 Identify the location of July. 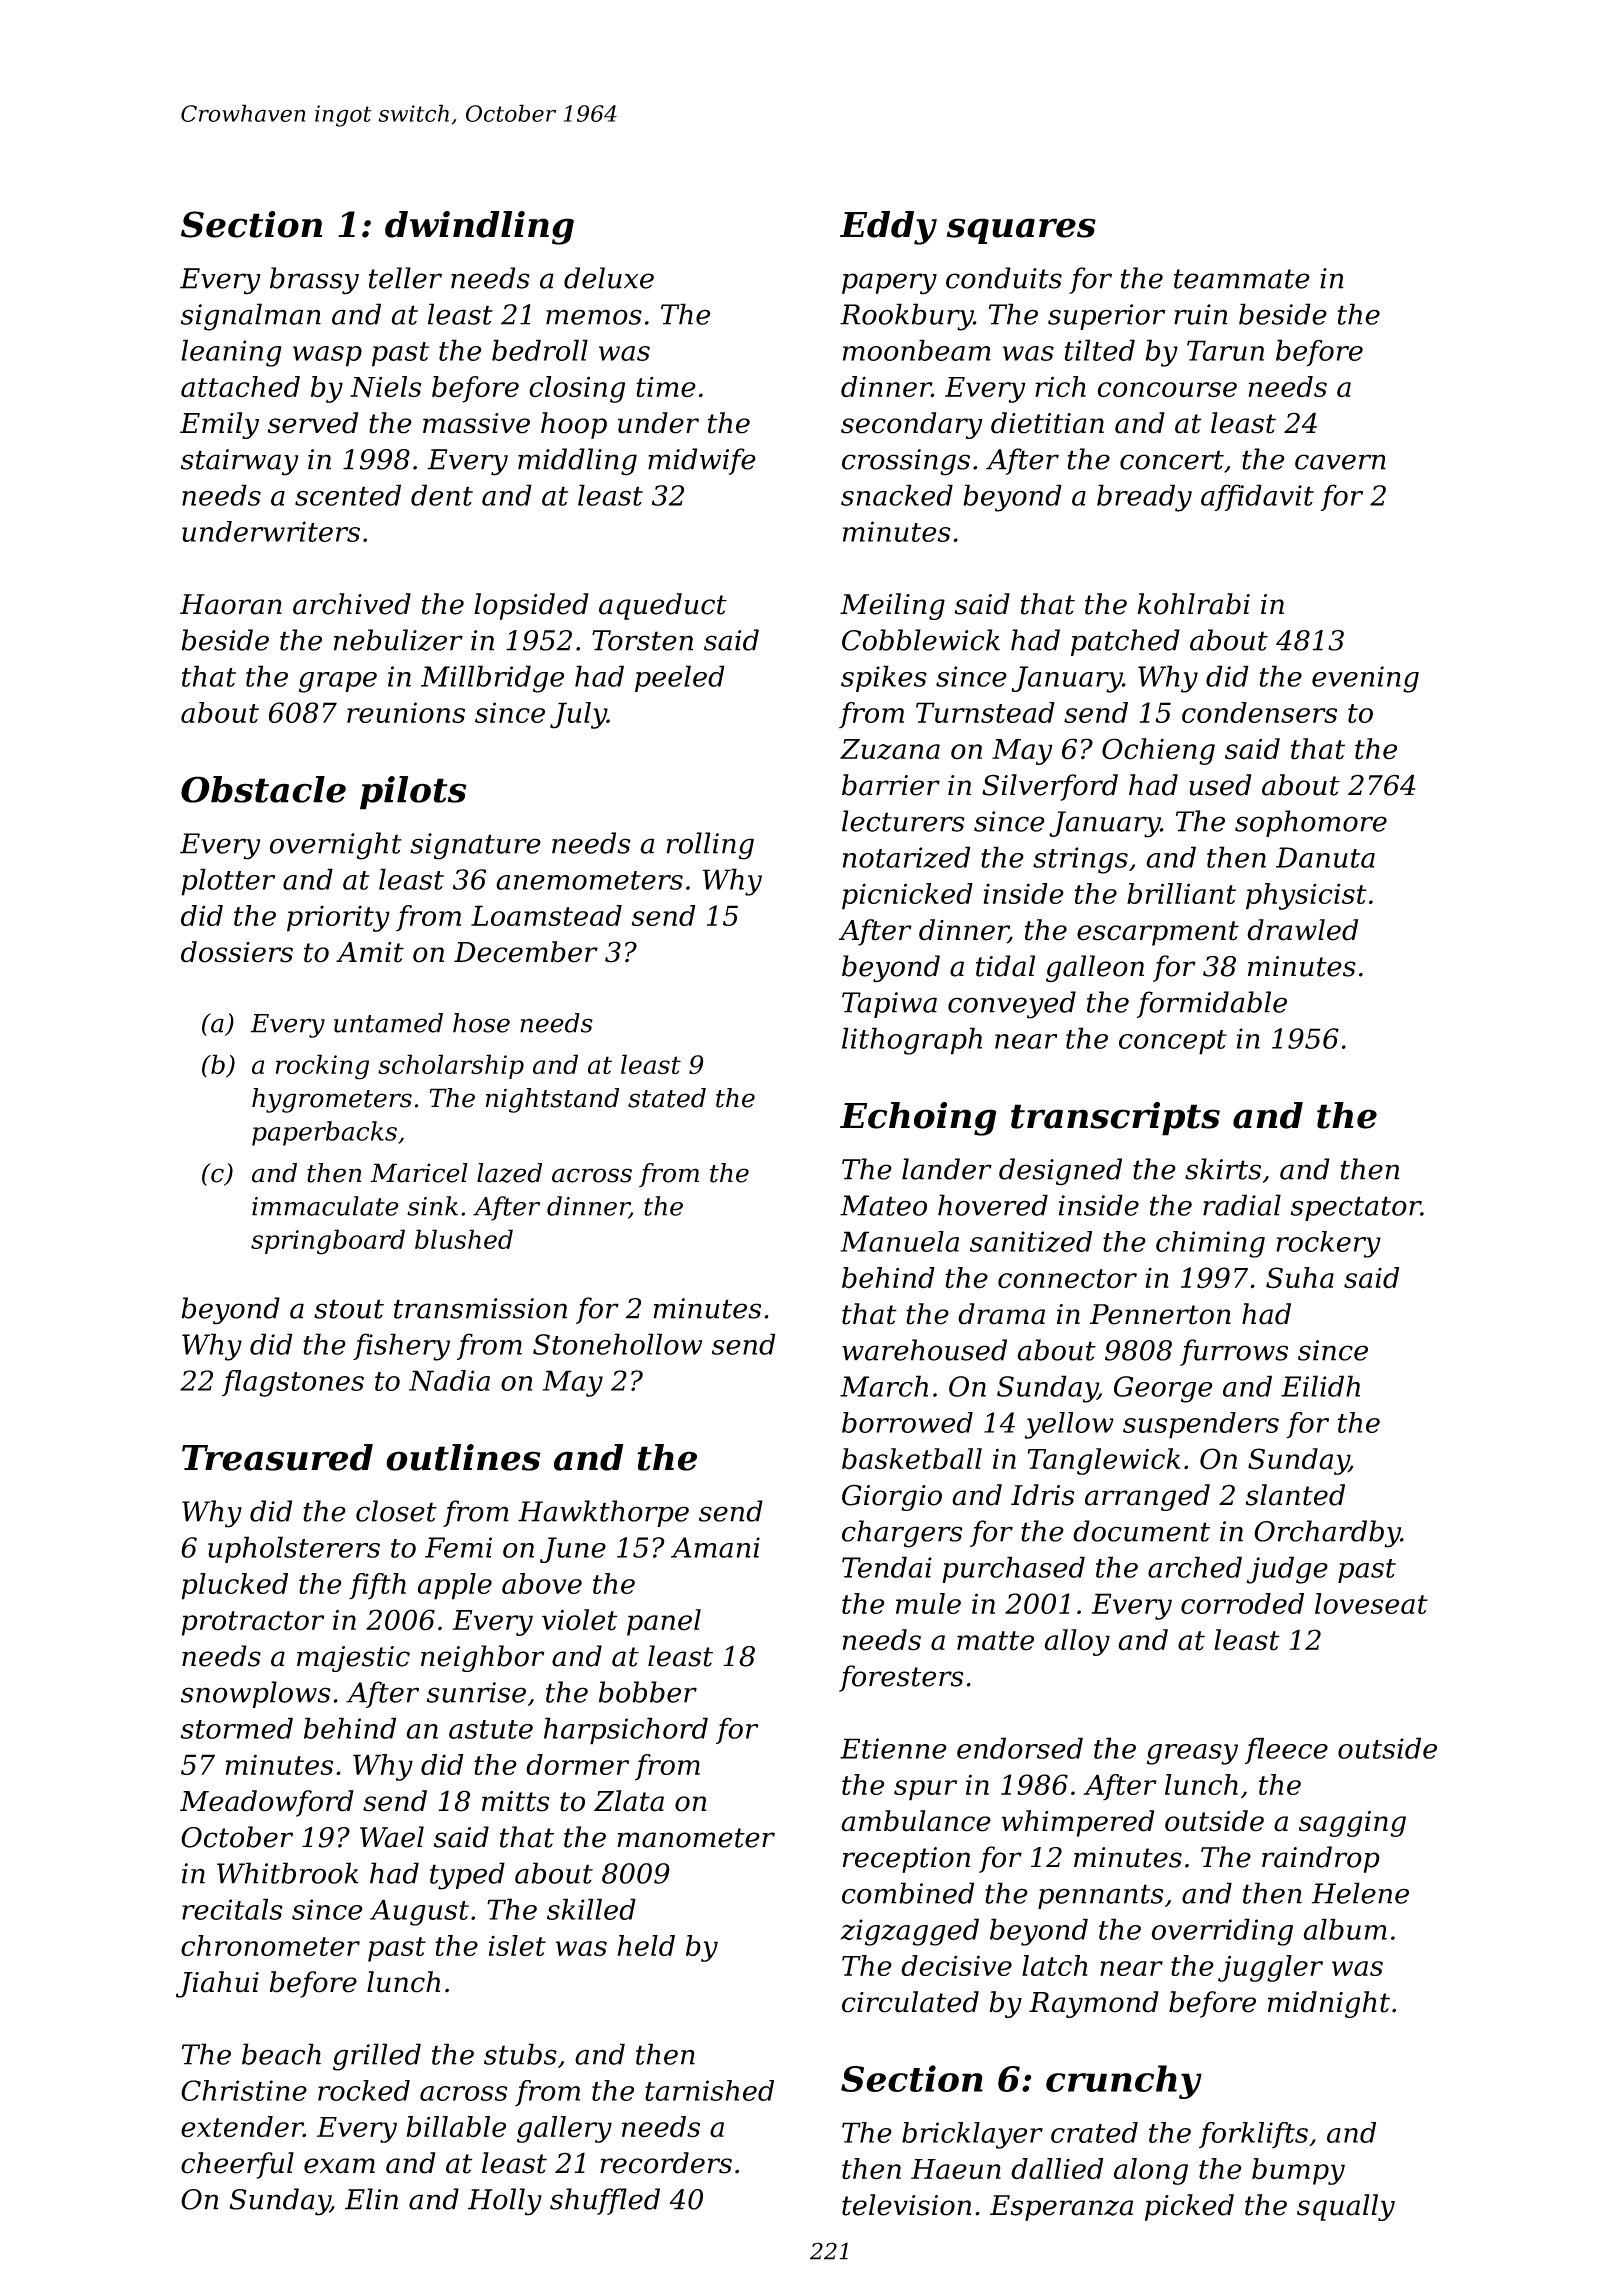
(578, 715).
